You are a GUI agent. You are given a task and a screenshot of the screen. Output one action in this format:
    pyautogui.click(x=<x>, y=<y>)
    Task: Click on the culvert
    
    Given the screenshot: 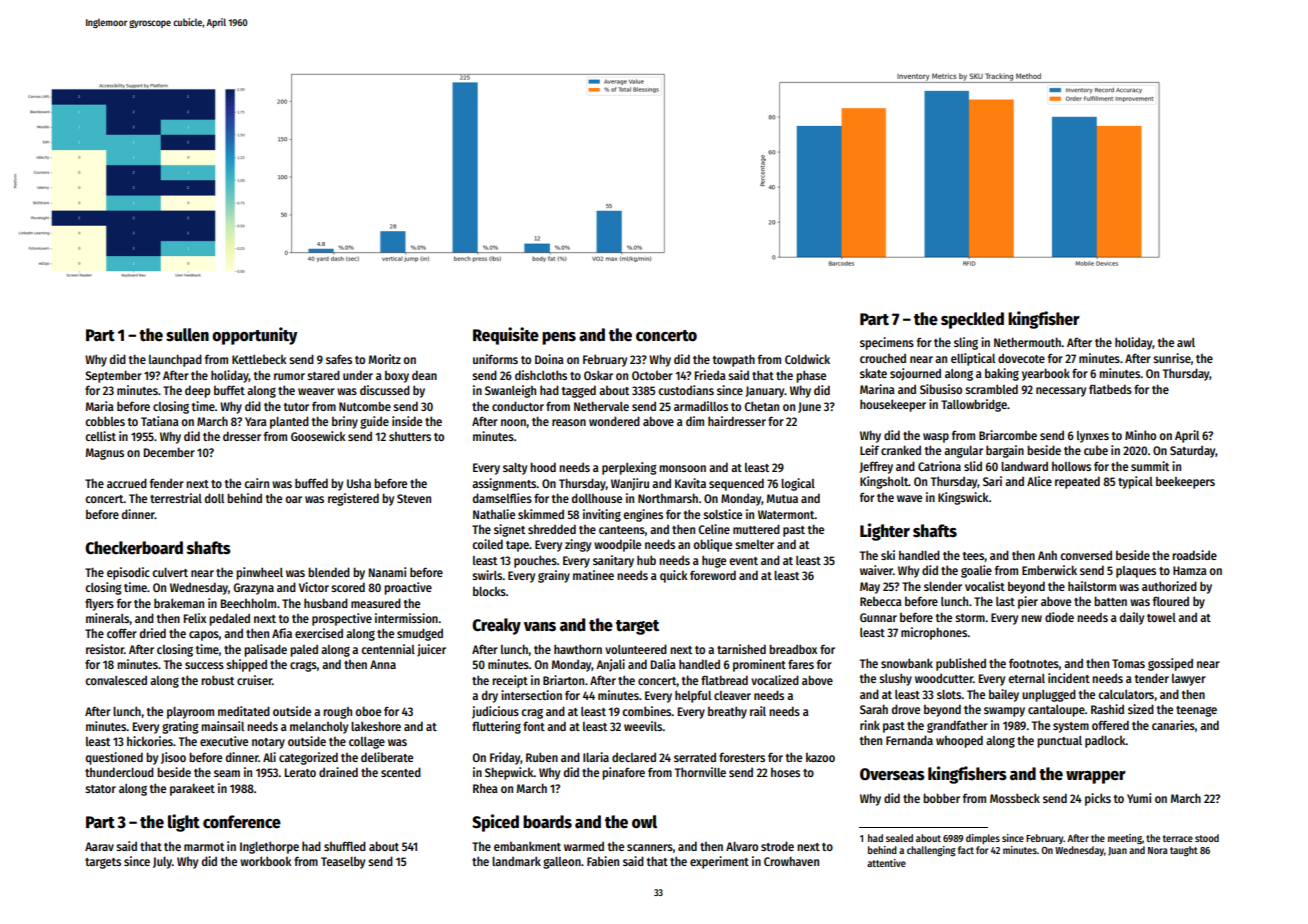 What is the action you would take?
    pyautogui.click(x=170, y=572)
